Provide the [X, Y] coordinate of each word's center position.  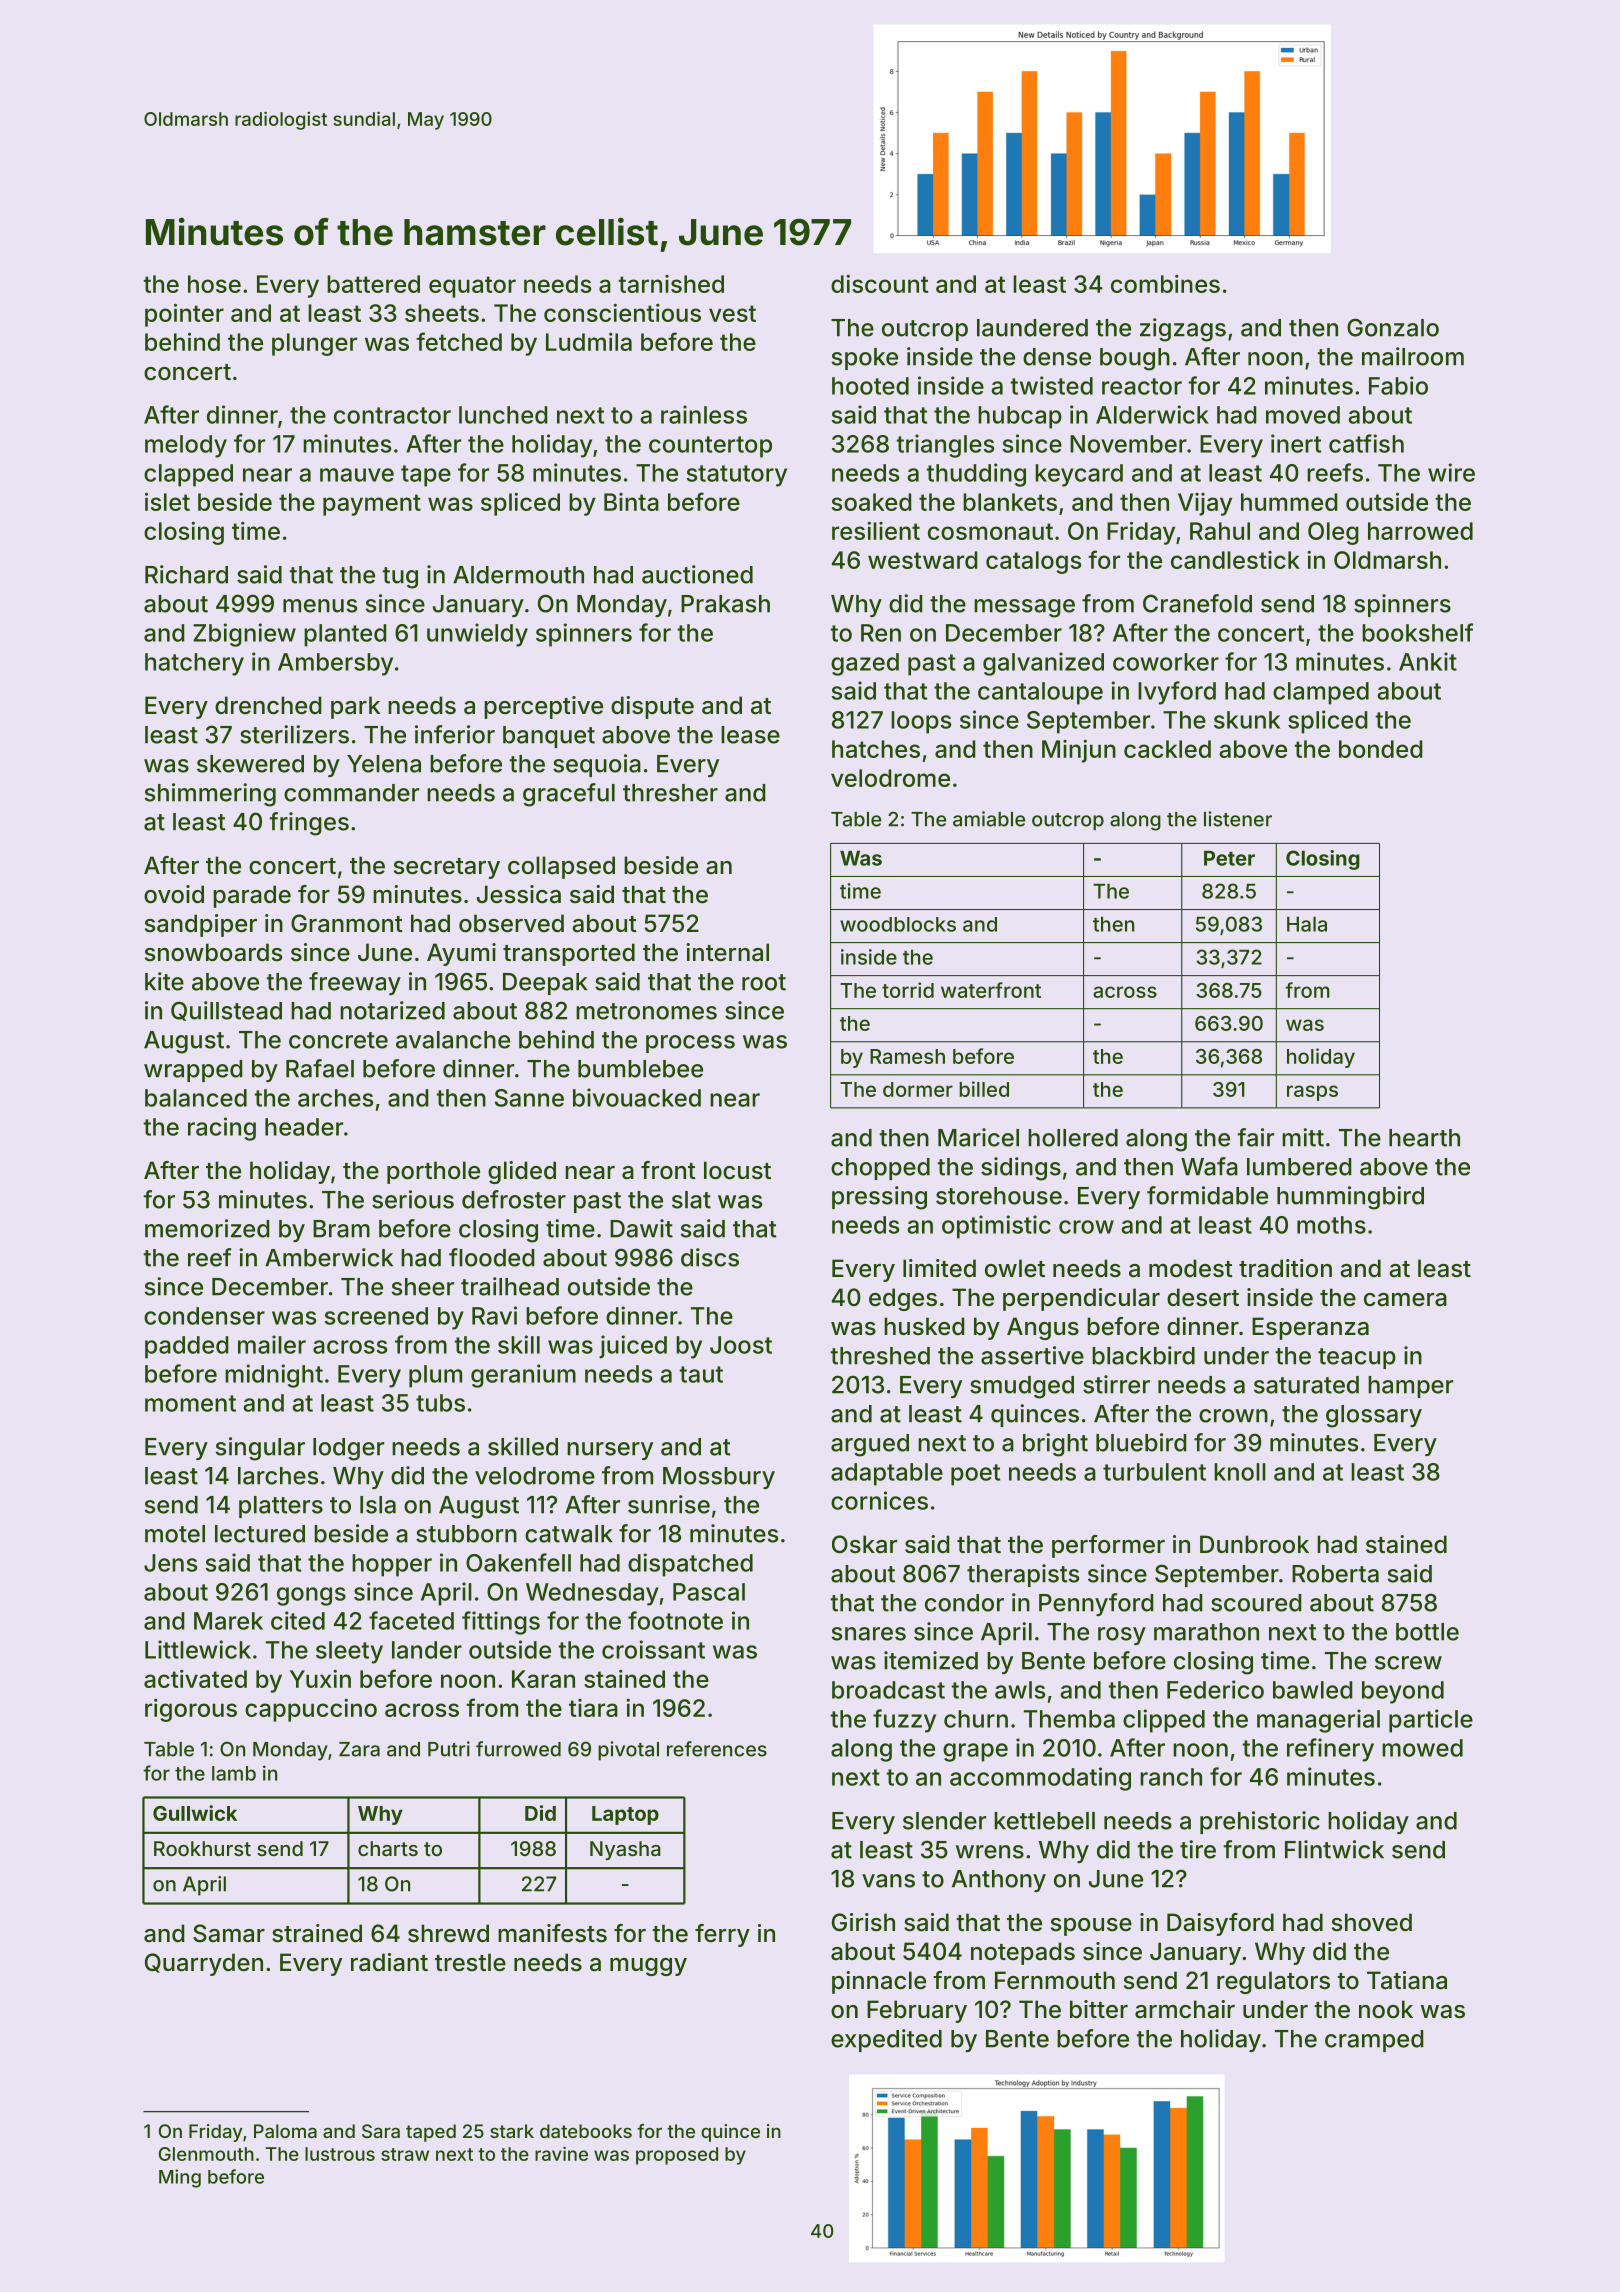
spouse [1091, 1927]
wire [1451, 472]
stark [512, 2131]
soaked [871, 502]
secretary [447, 868]
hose [214, 284]
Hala [1307, 924]
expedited [886, 2040]
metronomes [646, 1011]
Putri [449, 1749]
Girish [863, 1922]
